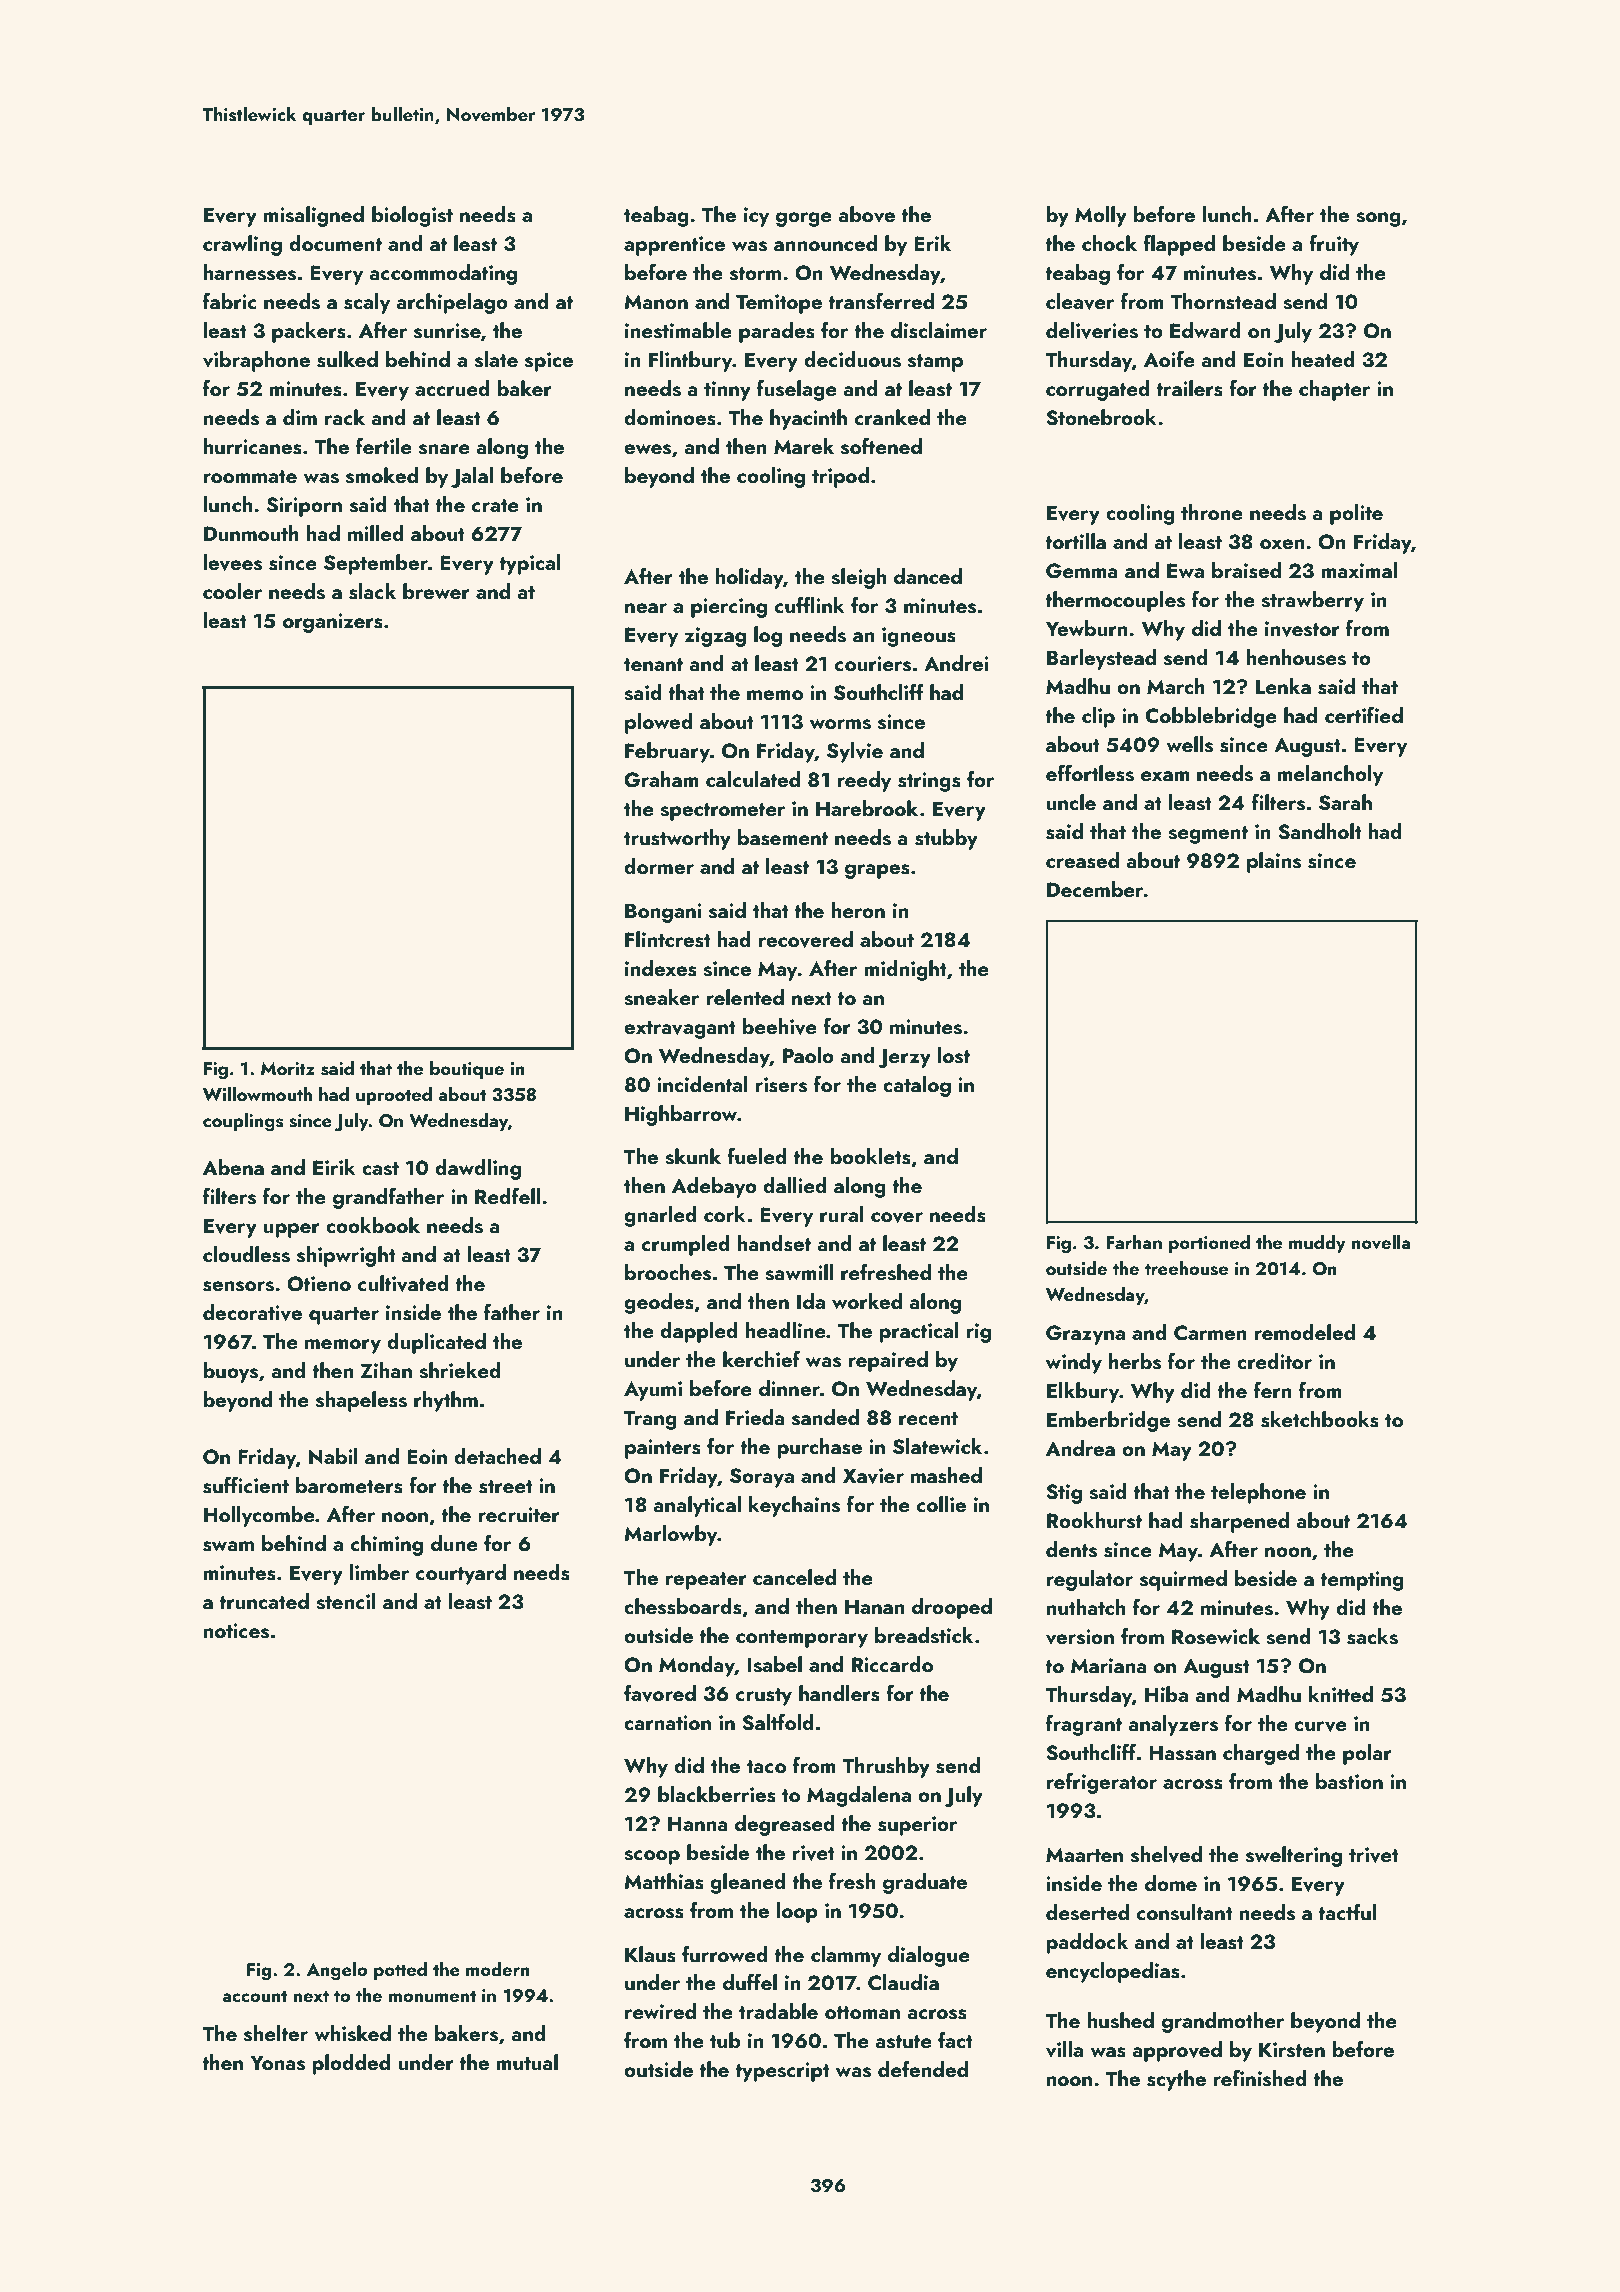  I want to click on rhythm, so click(446, 1401).
